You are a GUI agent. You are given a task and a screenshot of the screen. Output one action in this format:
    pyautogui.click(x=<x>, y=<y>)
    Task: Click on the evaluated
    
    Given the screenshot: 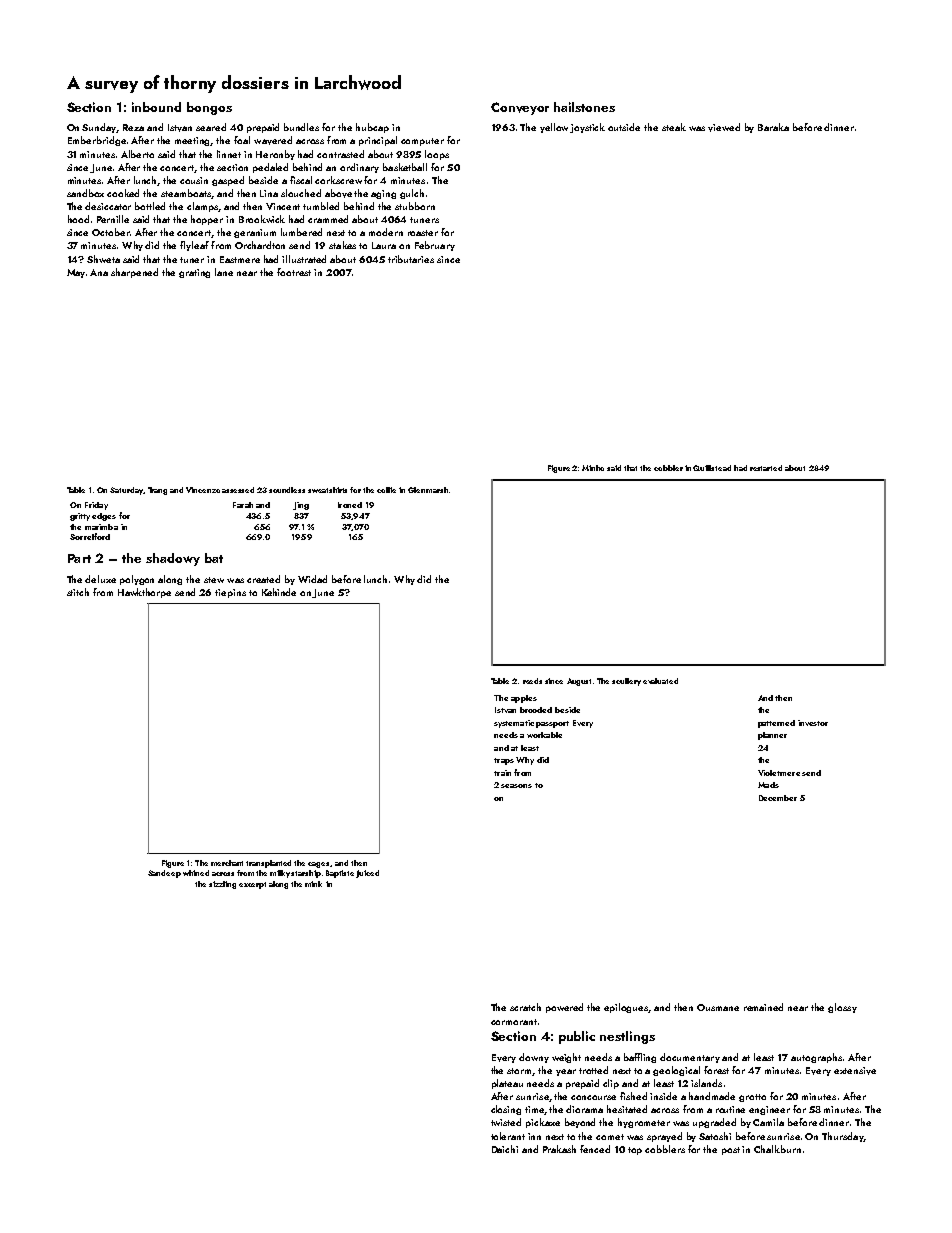 What is the action you would take?
    pyautogui.click(x=660, y=681)
